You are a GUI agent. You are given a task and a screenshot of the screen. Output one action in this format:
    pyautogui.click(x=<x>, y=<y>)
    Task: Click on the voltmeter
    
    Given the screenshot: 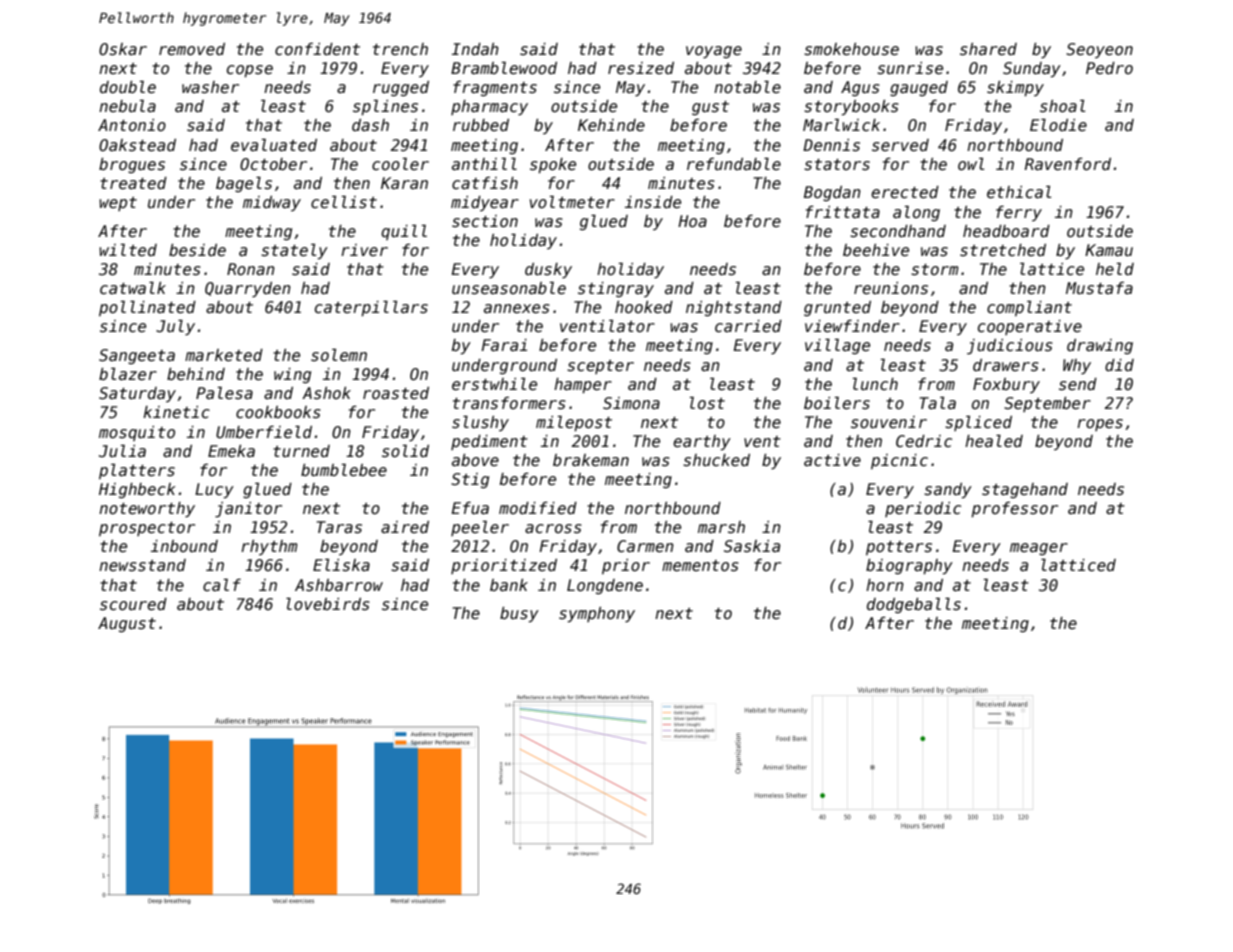 What is the action you would take?
    pyautogui.click(x=572, y=202)
